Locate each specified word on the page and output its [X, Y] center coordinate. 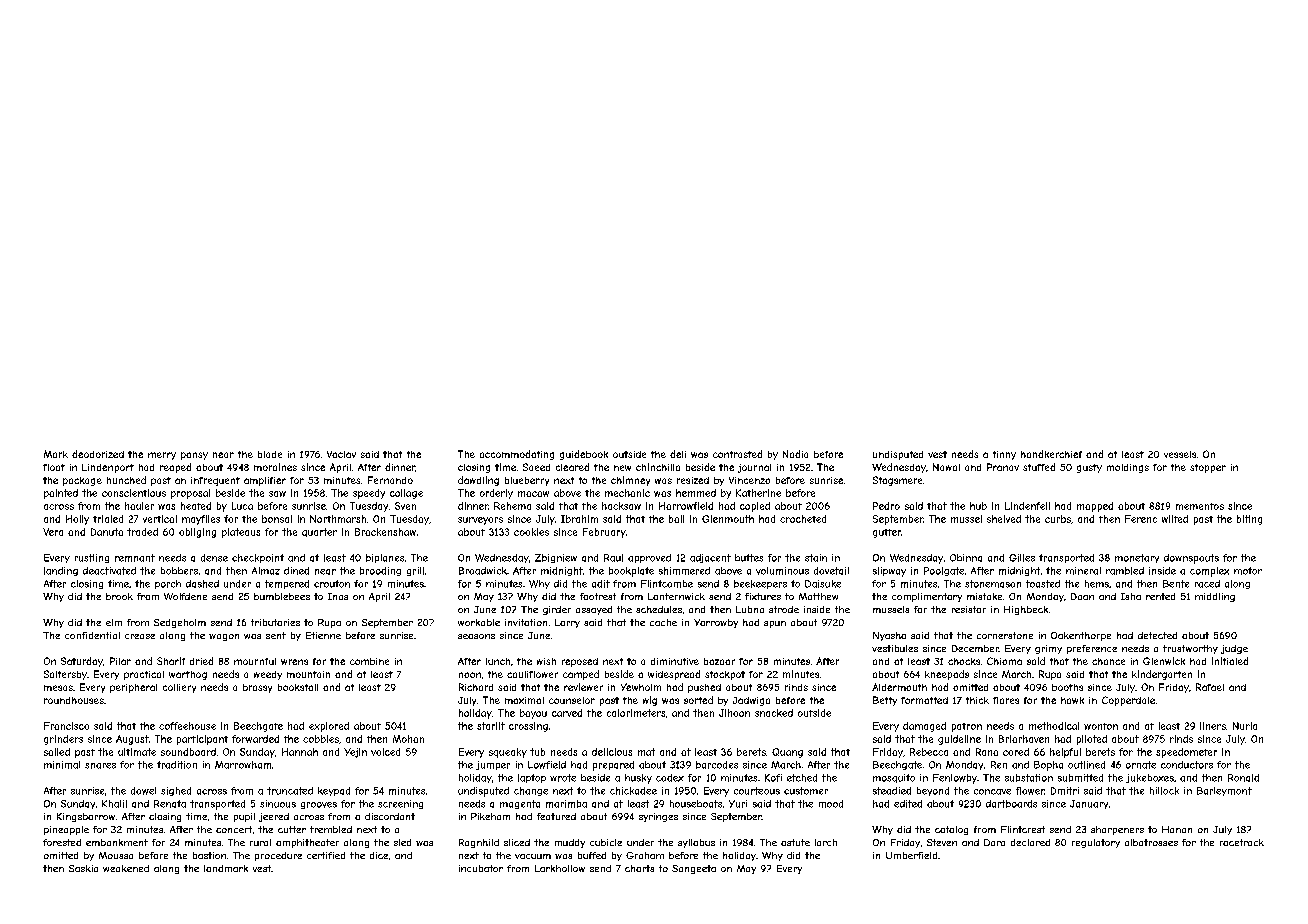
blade [270, 454]
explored [329, 727]
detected [1157, 635]
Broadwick [483, 571]
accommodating [517, 455]
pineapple [66, 830]
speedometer [1186, 753]
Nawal [946, 467]
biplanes [385, 558]
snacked [774, 713]
